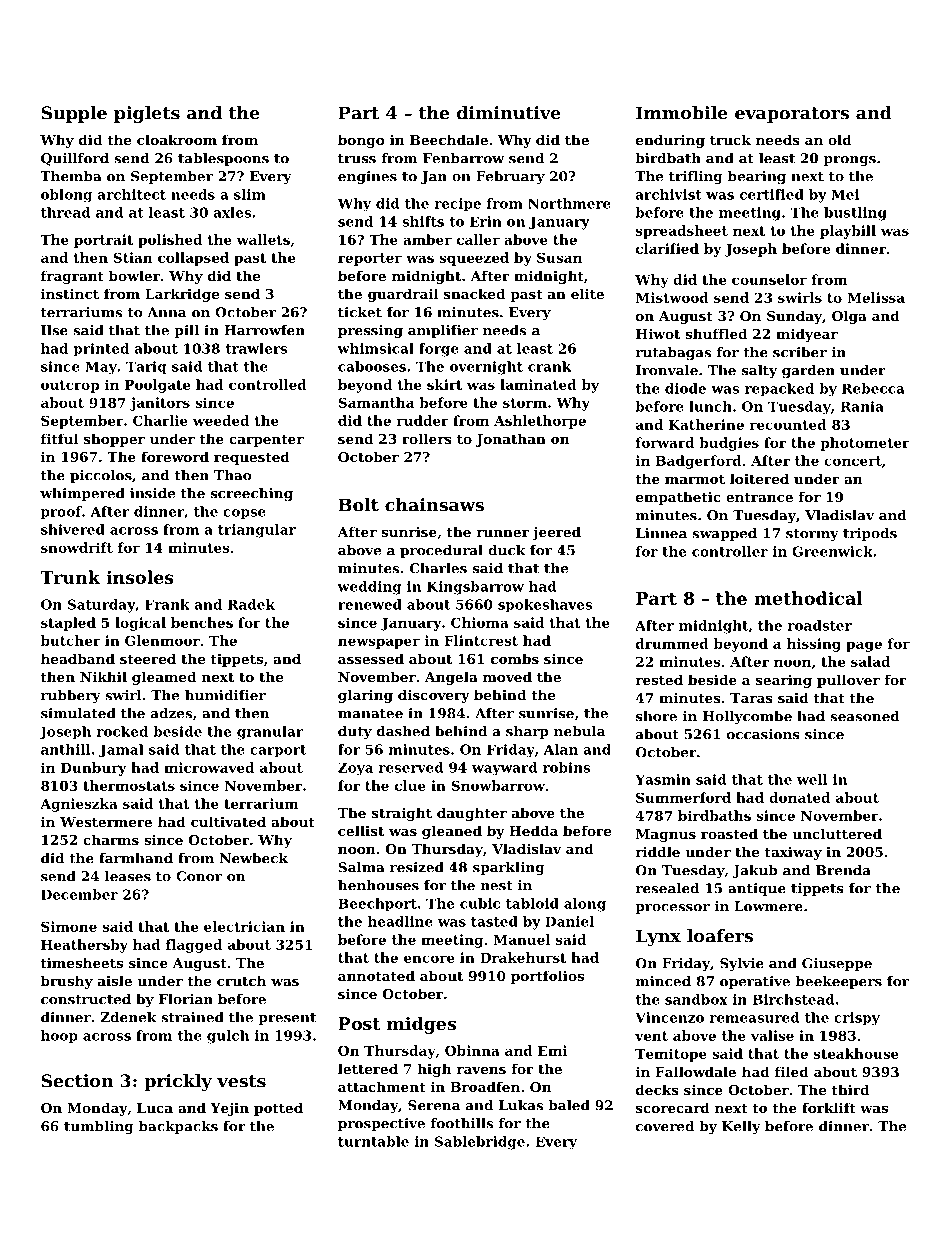 This screenshot has height=1233, width=952. I want to click on runner, so click(502, 533).
